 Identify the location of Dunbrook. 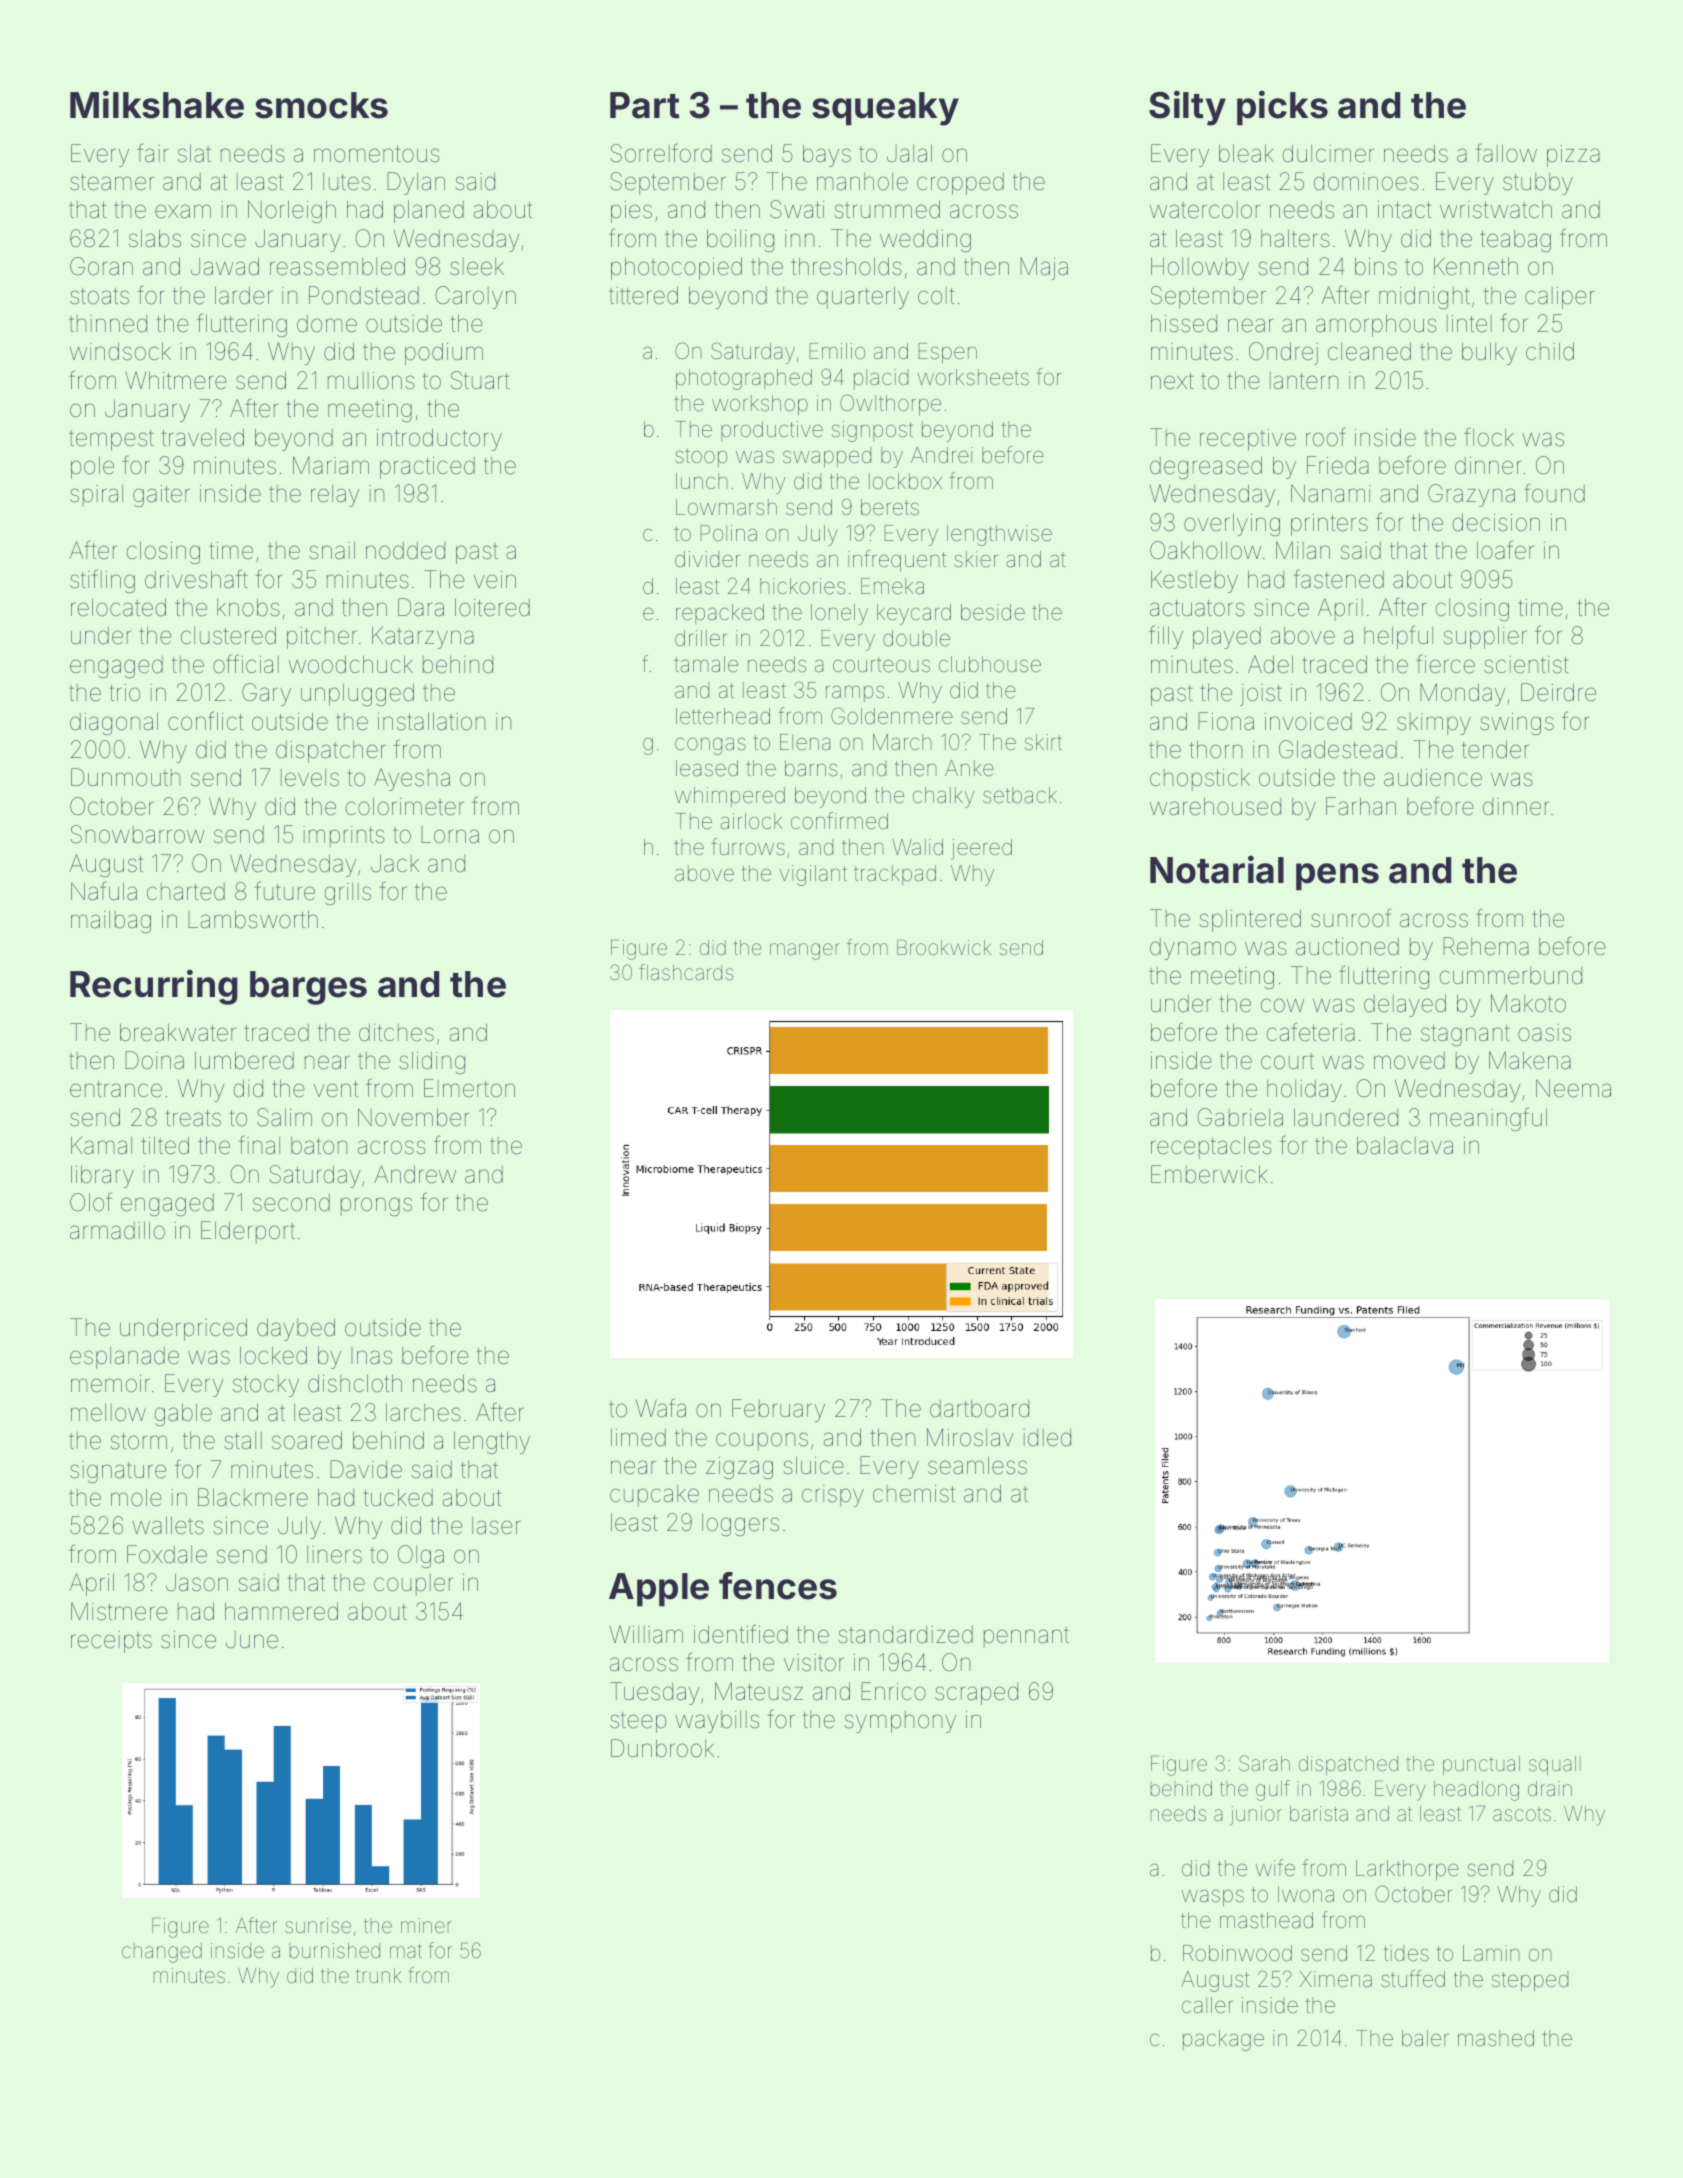
(662, 1748).
